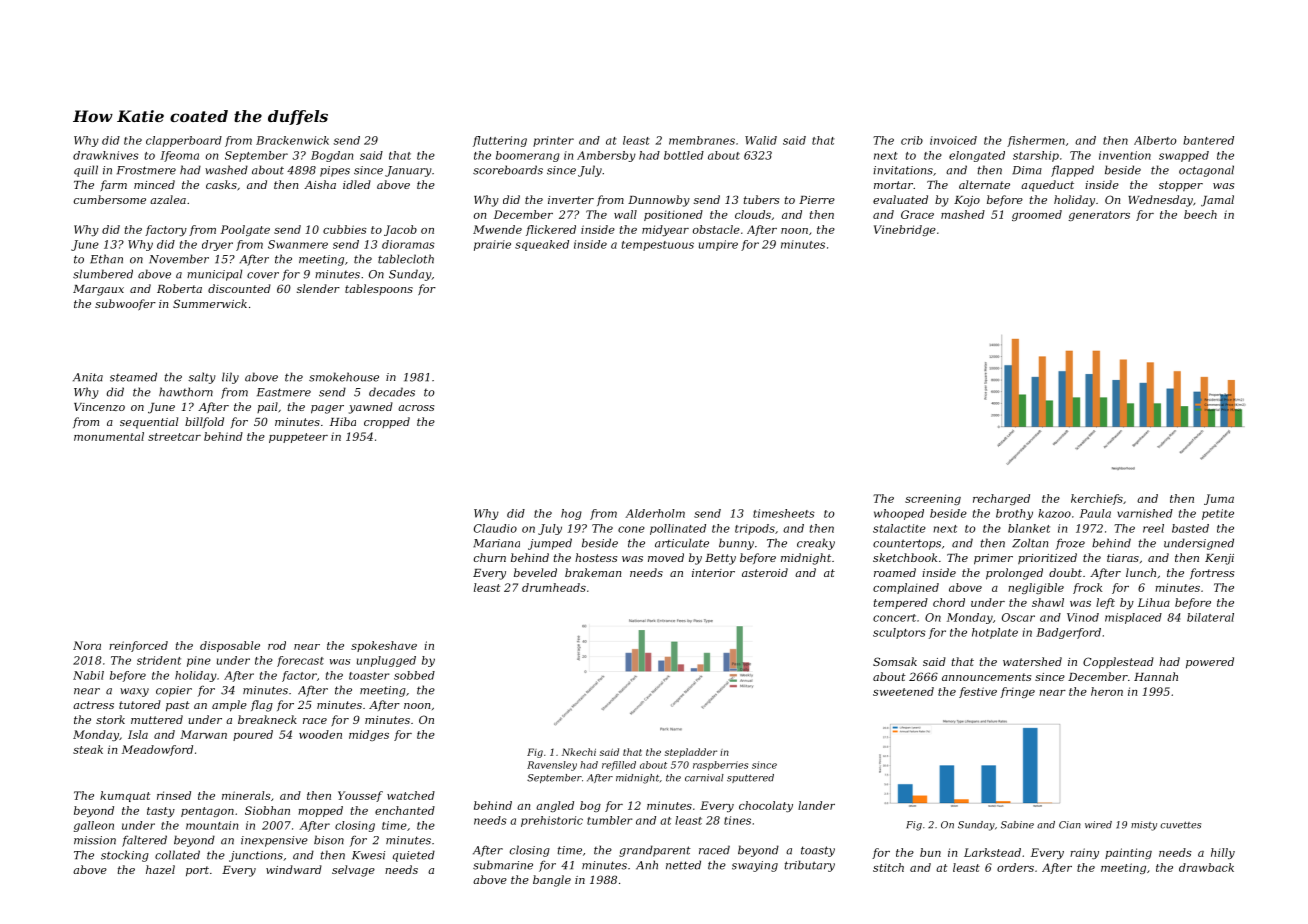 This page has height=924, width=1308. I want to click on clapperboard, so click(184, 141).
